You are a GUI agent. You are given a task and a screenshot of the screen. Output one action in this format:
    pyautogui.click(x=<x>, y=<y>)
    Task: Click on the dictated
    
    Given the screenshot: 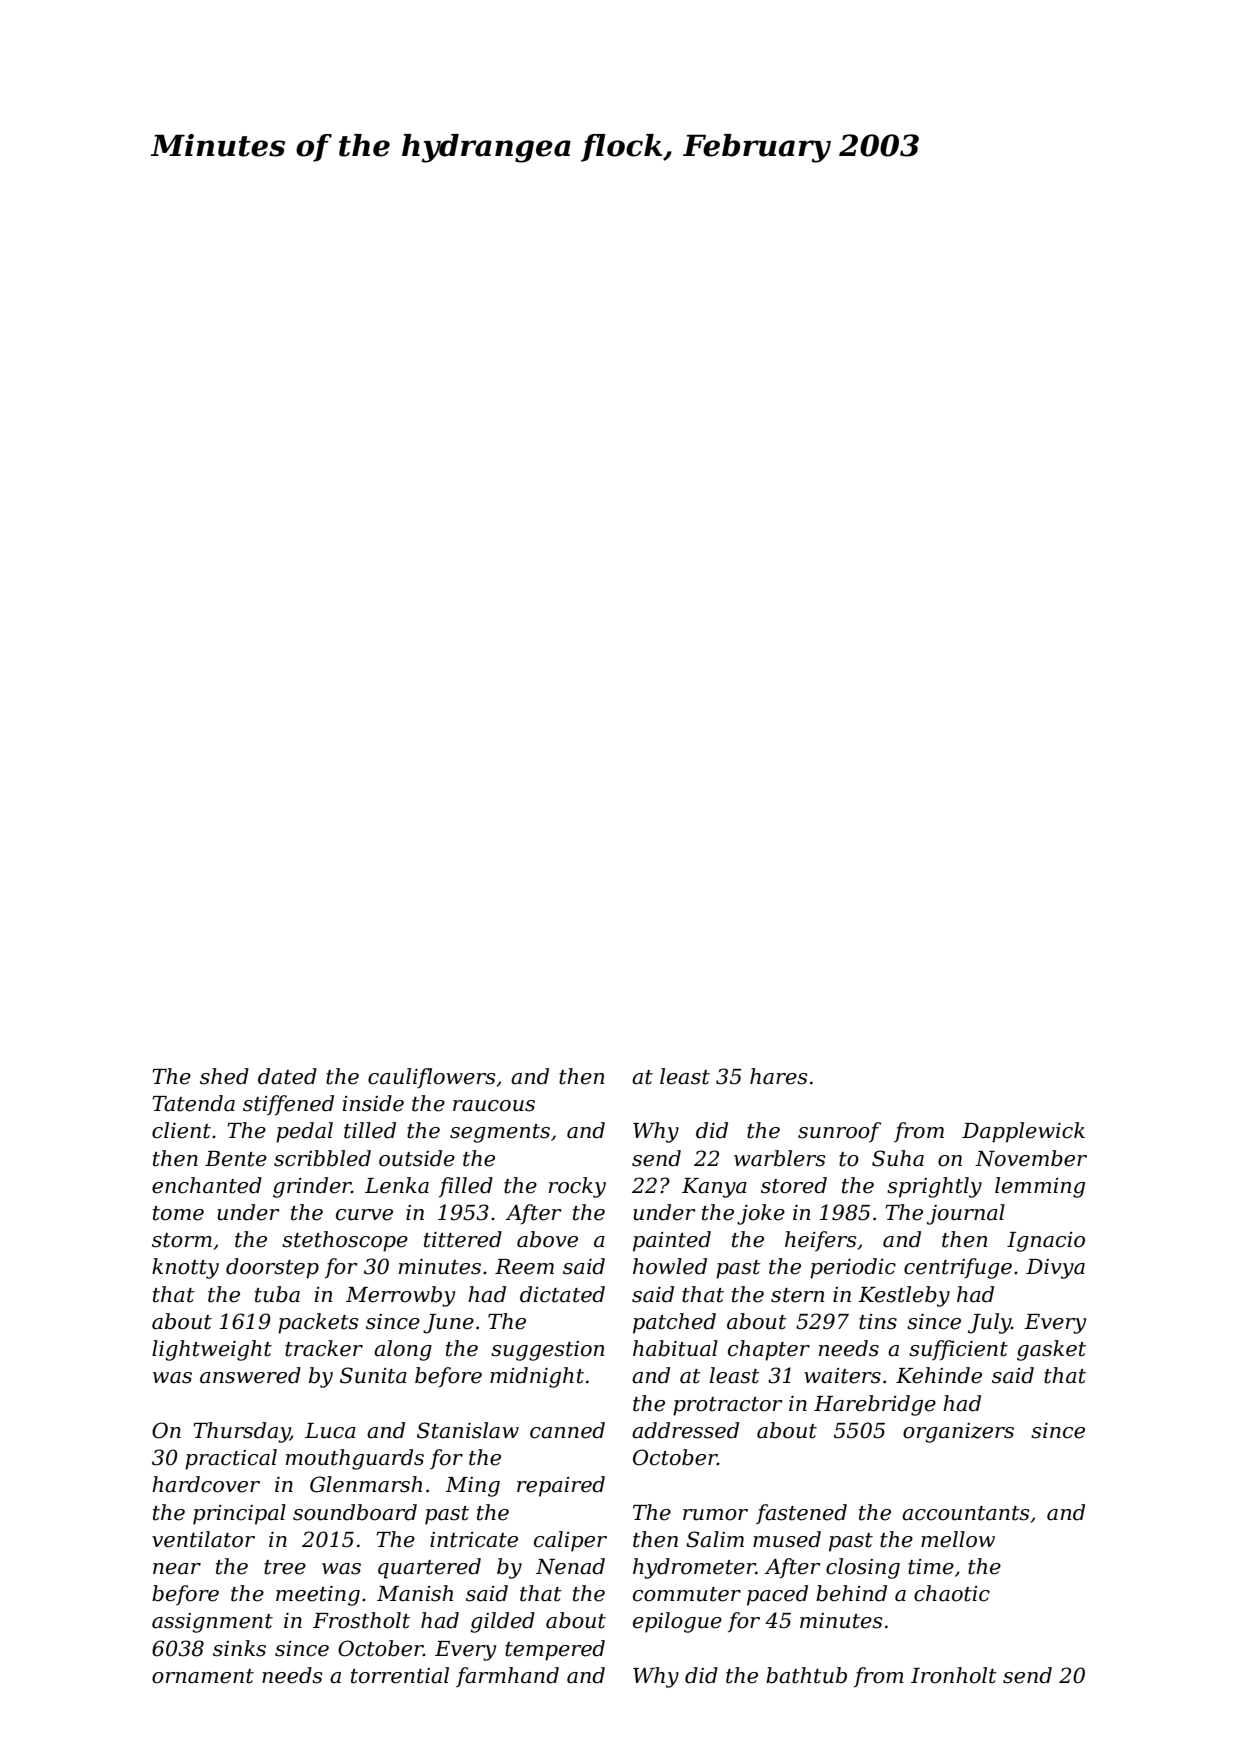 What is the action you would take?
    pyautogui.click(x=562, y=1294)
